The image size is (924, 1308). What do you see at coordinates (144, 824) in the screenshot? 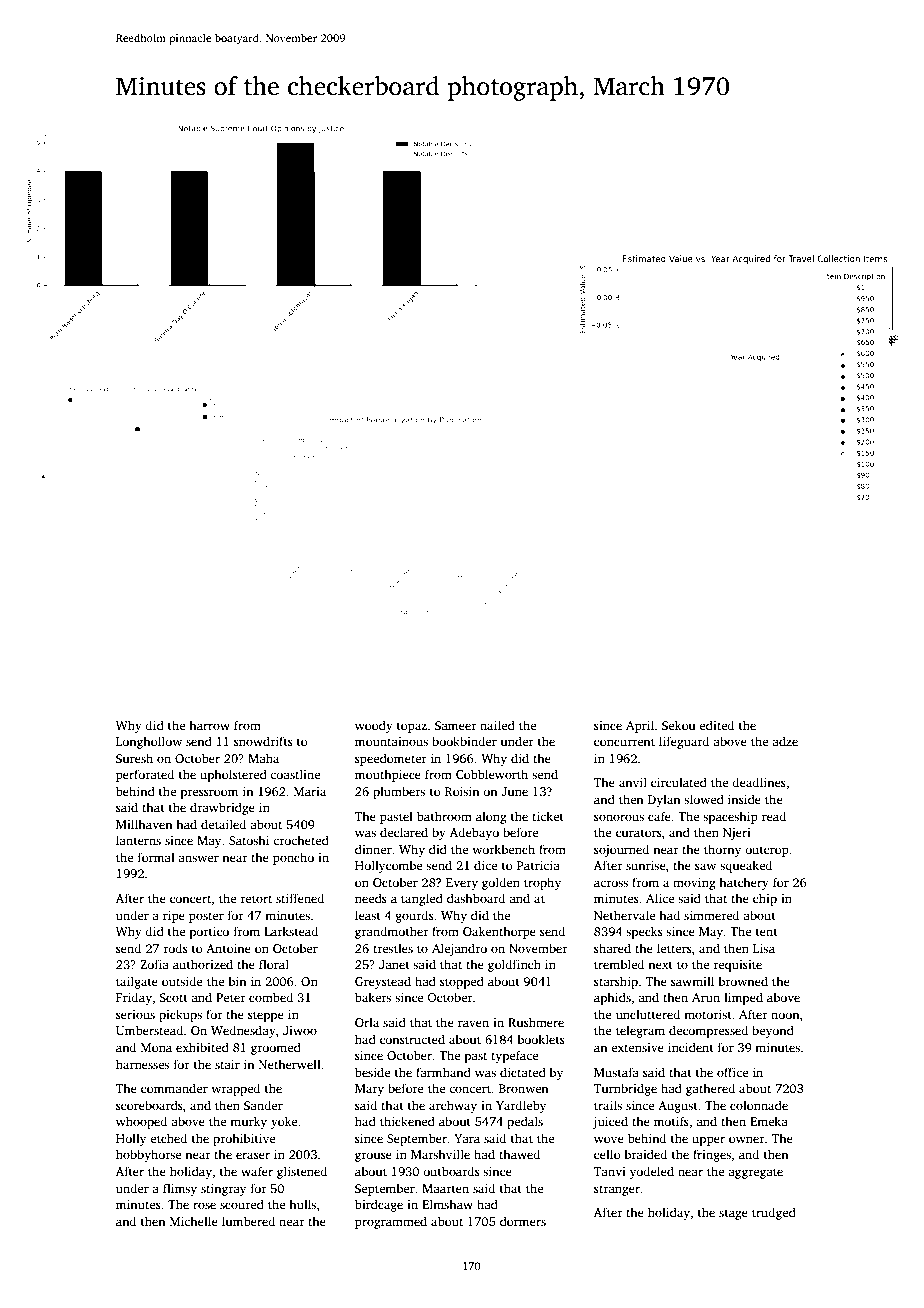
I see `Millhaven` at bounding box center [144, 824].
